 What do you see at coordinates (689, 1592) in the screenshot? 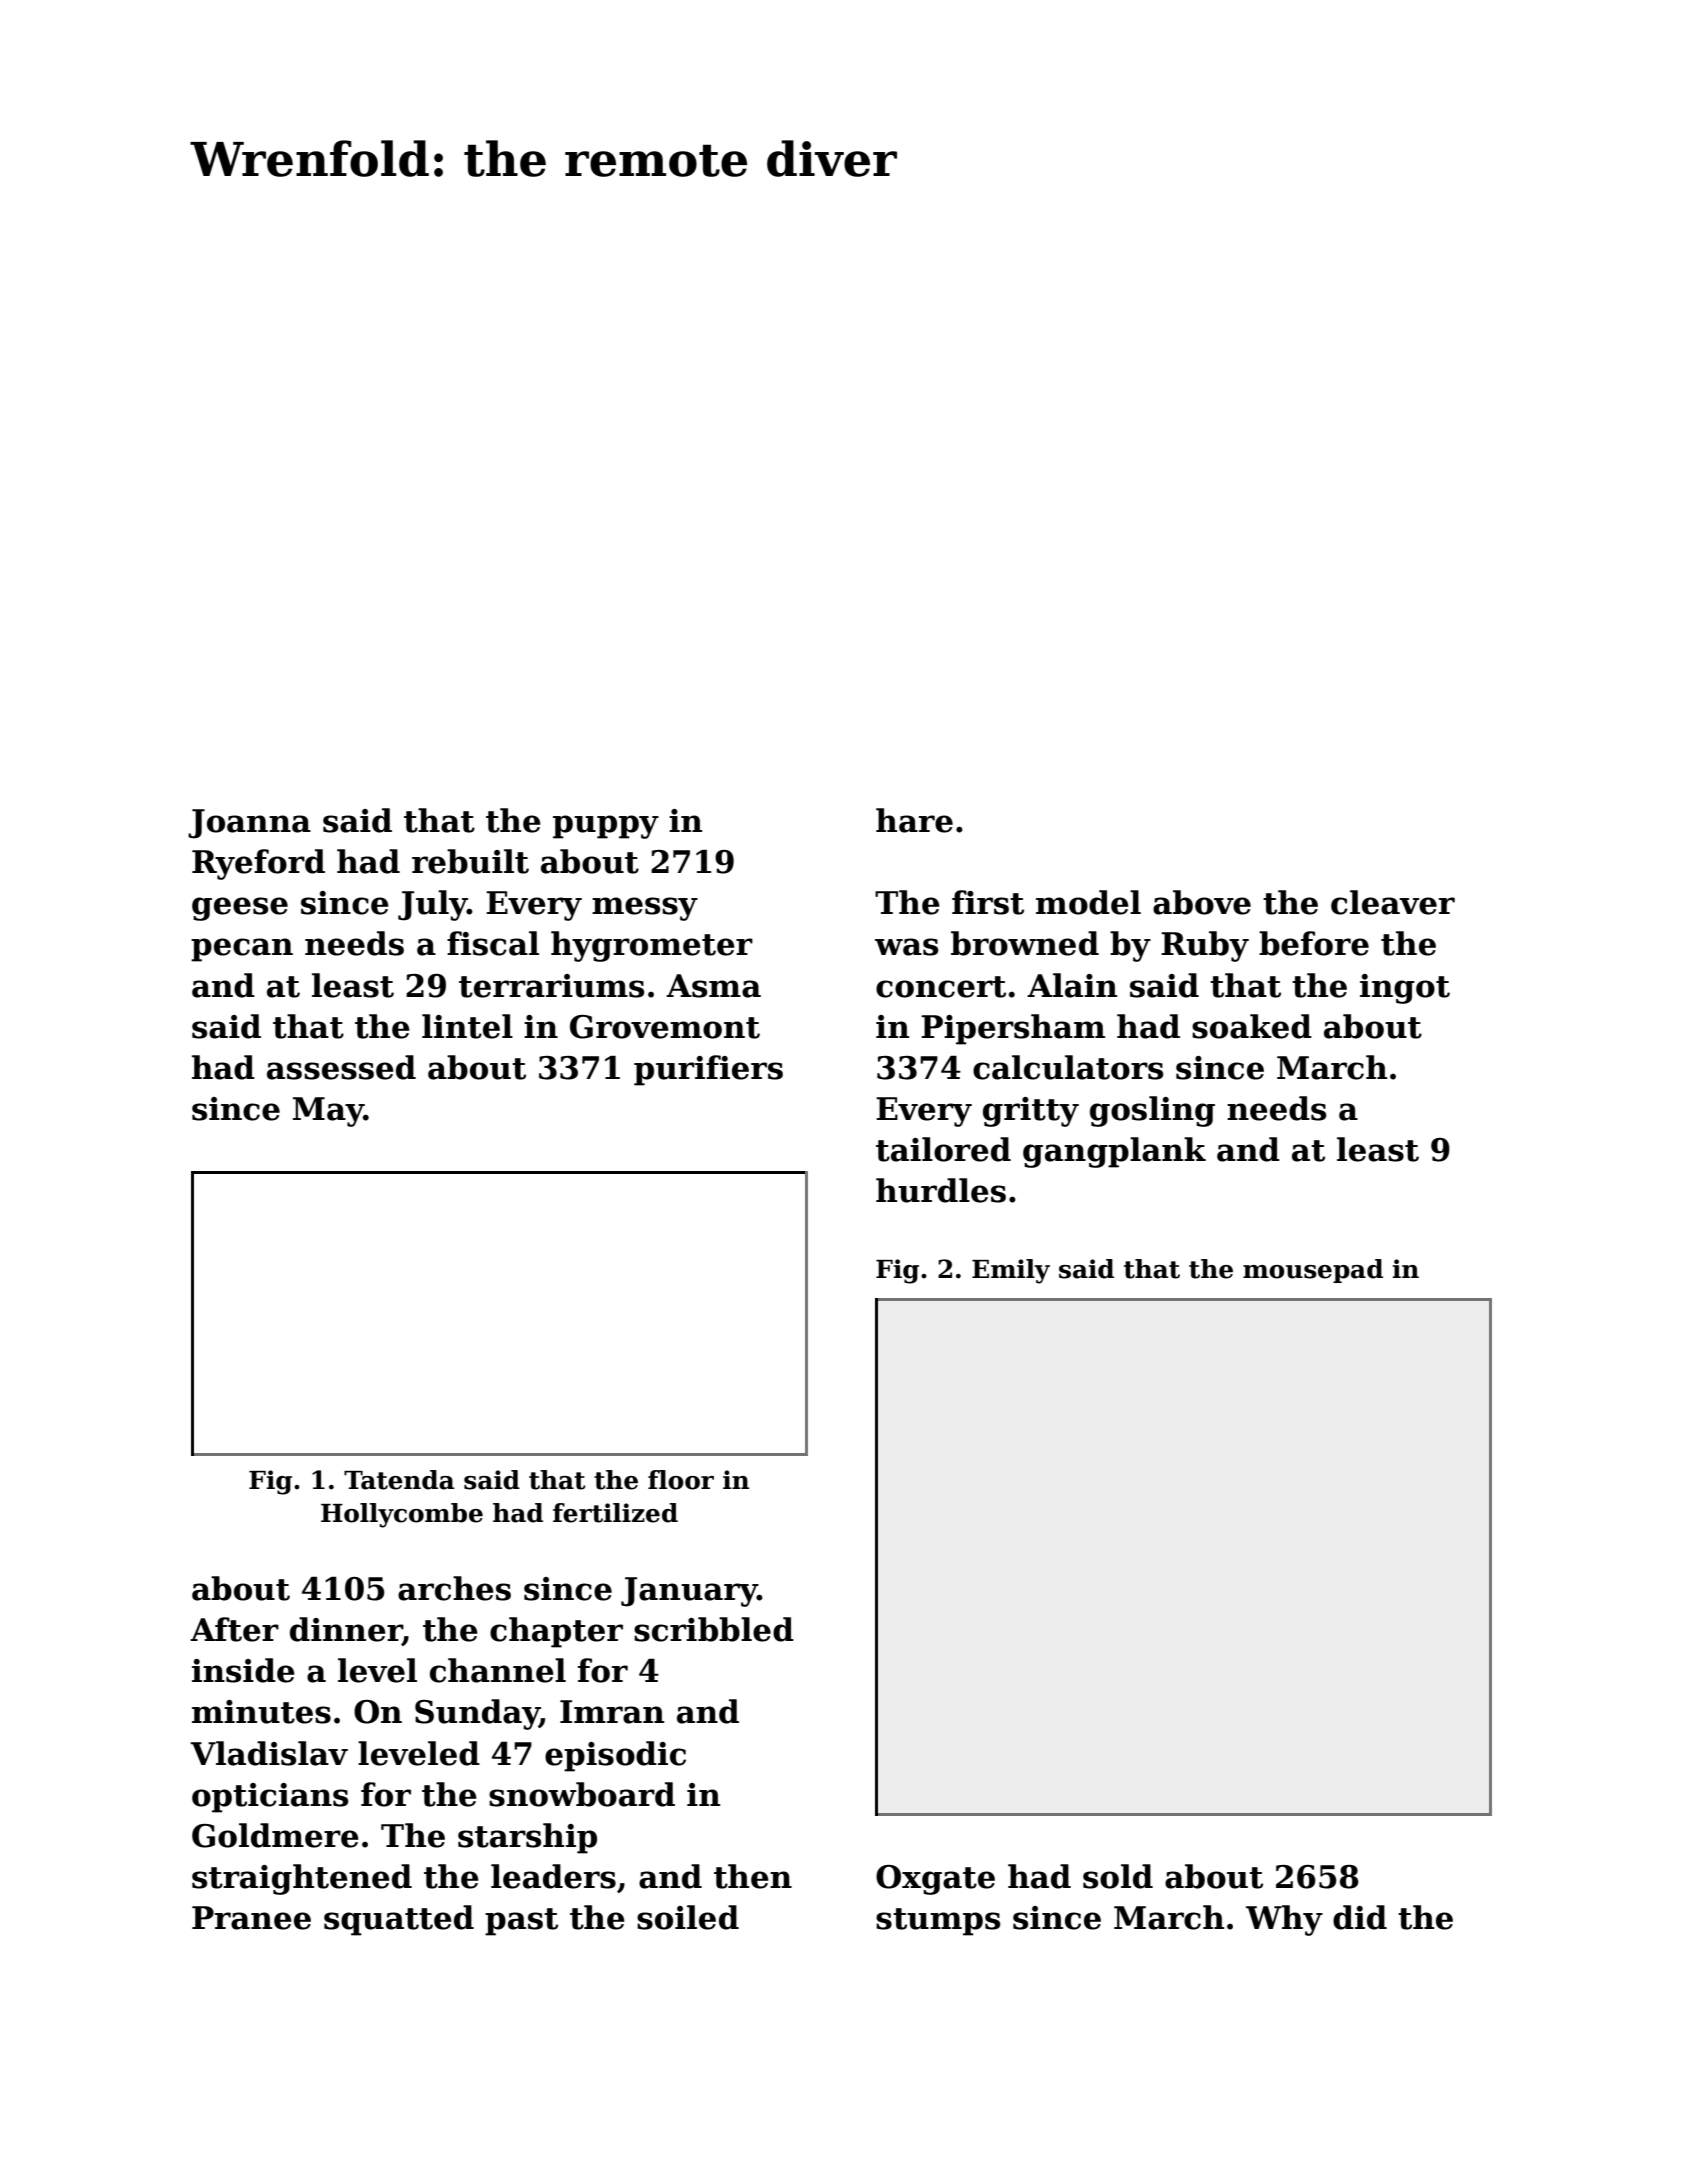
I see `January` at bounding box center [689, 1592].
